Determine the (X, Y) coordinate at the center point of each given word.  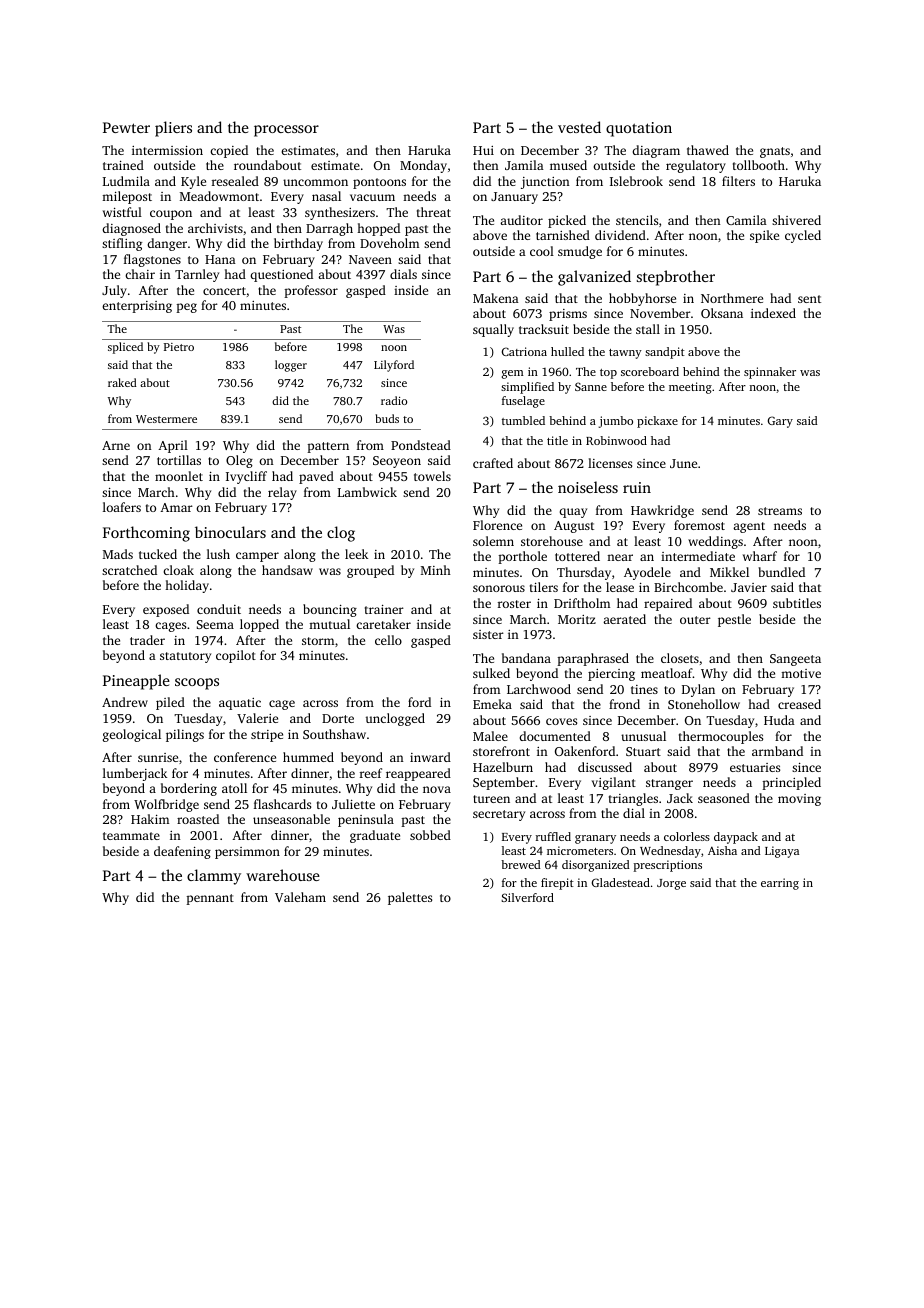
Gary (780, 422)
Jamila (524, 165)
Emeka (492, 704)
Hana (220, 259)
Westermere (166, 419)
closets (680, 658)
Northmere (732, 298)
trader (147, 640)
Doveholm (389, 243)
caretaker (383, 624)
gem (513, 374)
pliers (173, 129)
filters (738, 181)
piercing (611, 675)
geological (132, 735)
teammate (131, 836)
